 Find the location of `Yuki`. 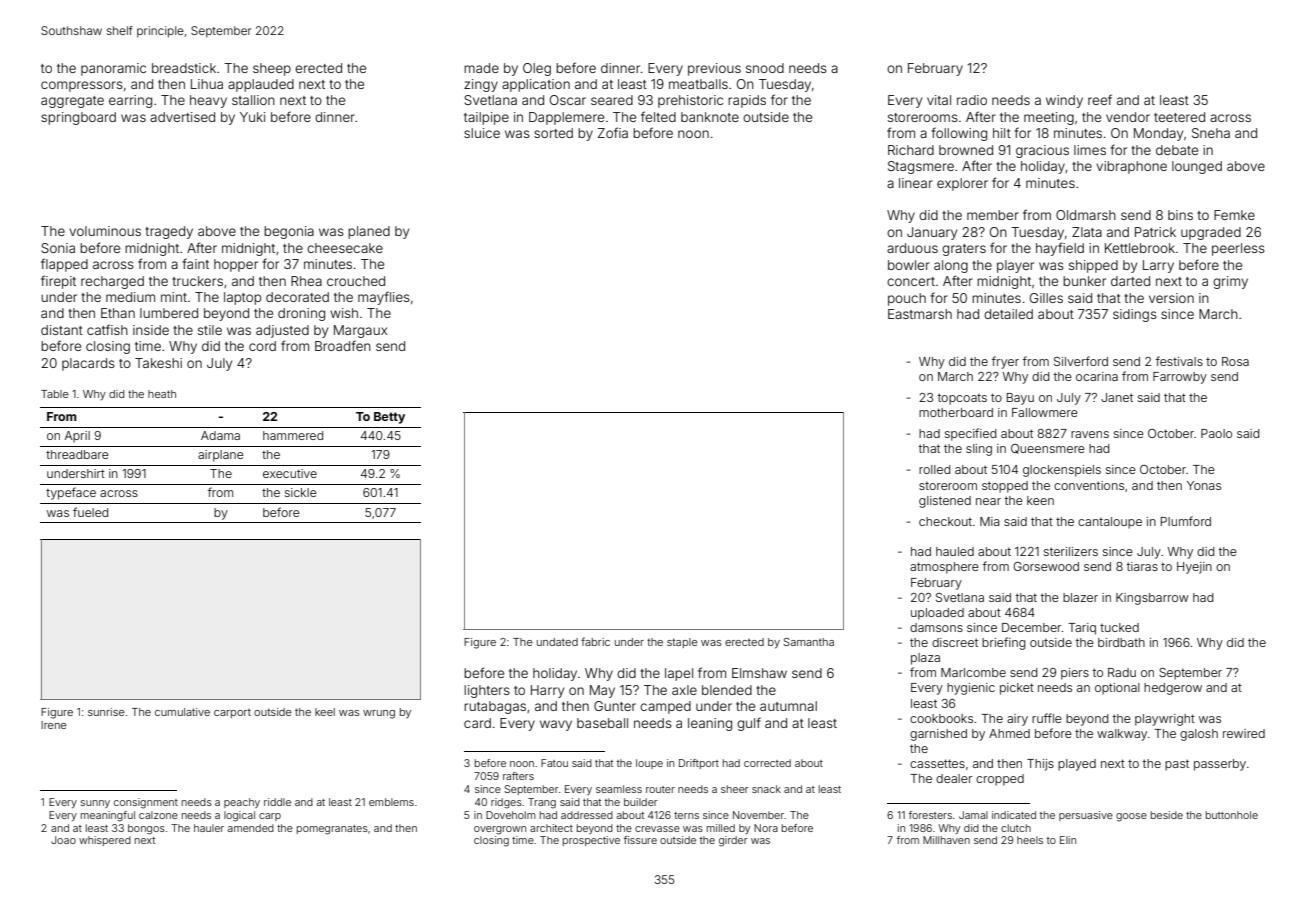

Yuki is located at coordinates (253, 117).
